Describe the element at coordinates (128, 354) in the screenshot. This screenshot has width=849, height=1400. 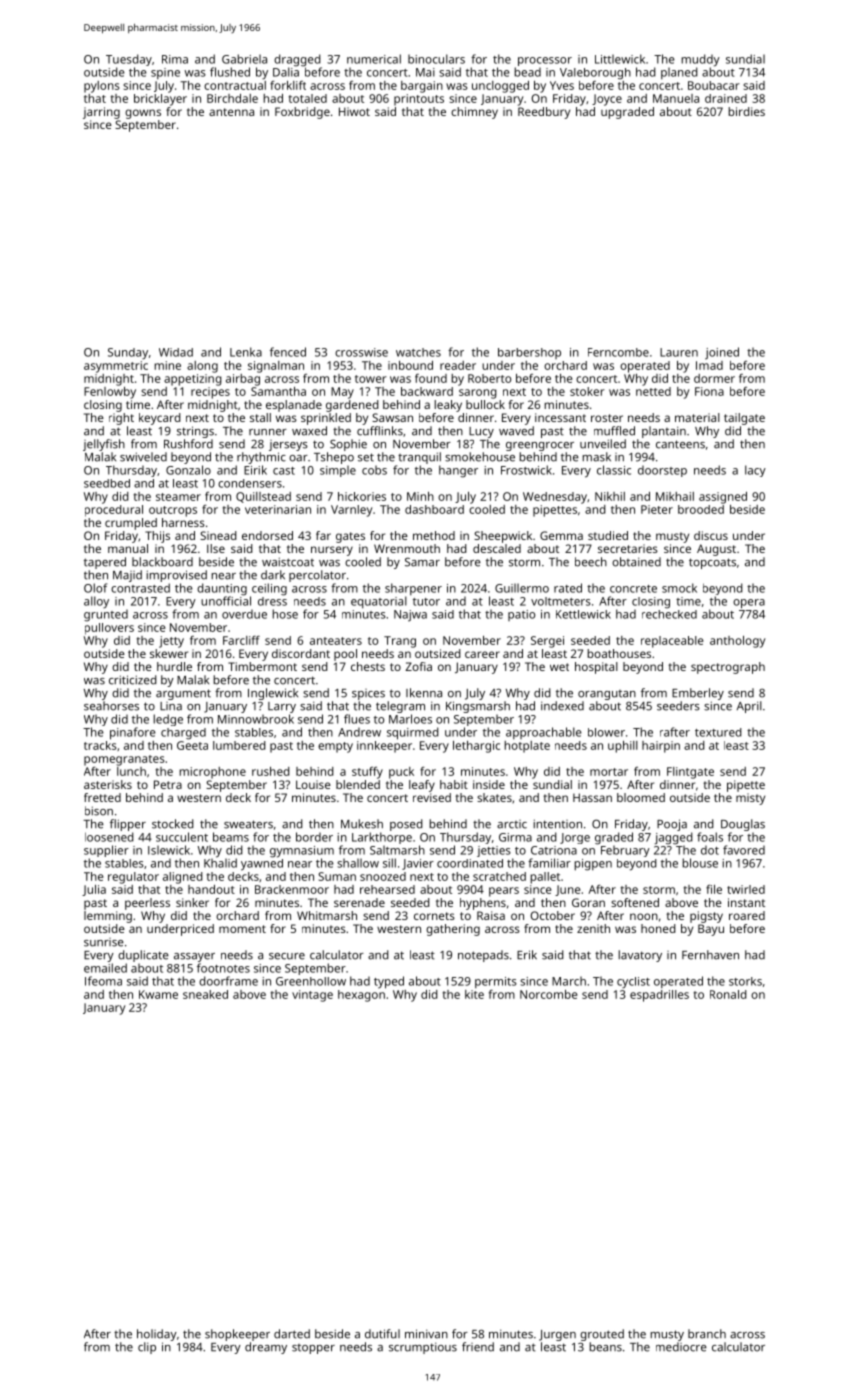
I see `Sunday` at that location.
